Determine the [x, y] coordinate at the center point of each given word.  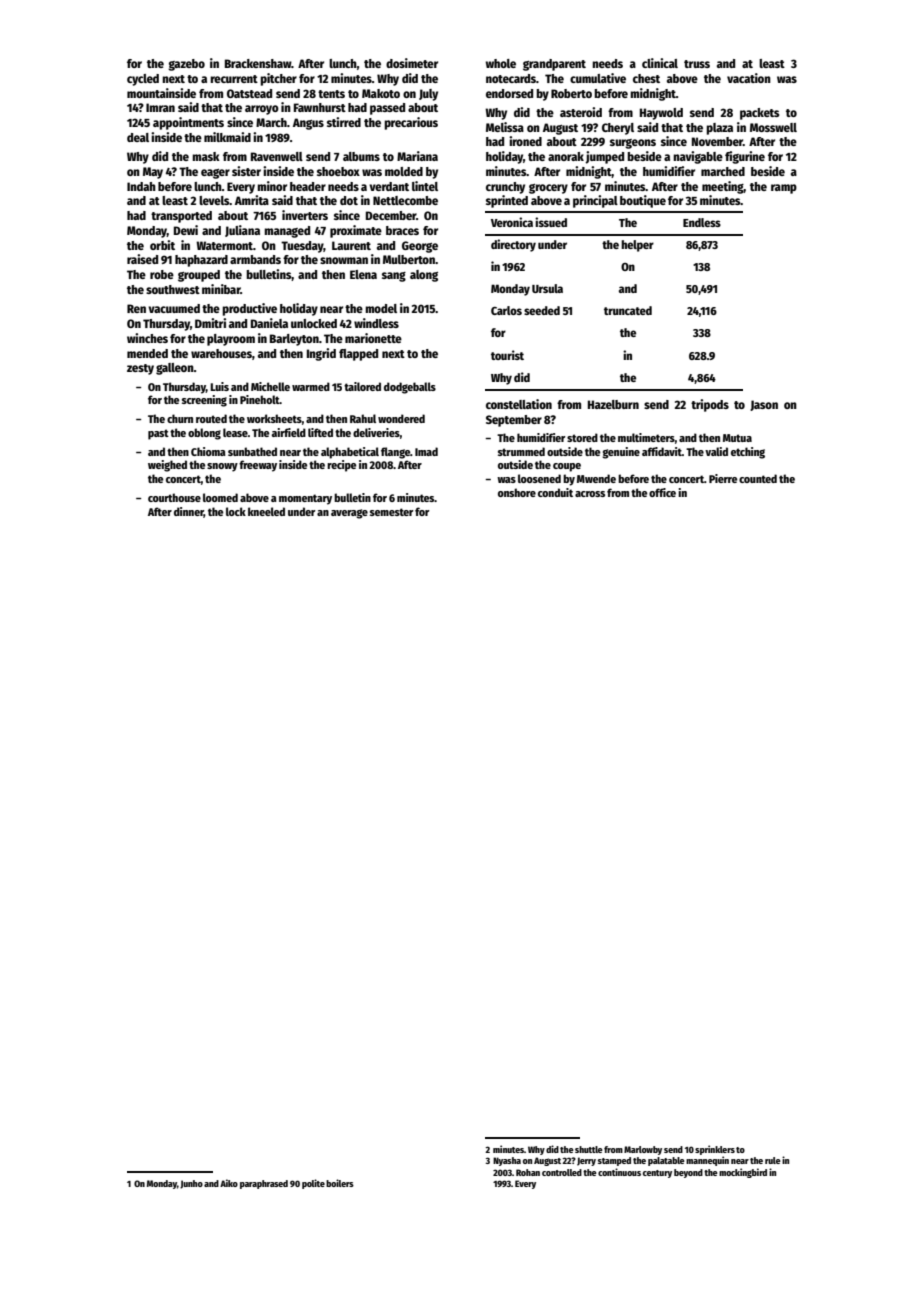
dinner [189, 512]
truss [697, 64]
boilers [340, 1183]
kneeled [266, 511]
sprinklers [715, 1150]
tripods [710, 405]
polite [313, 1184]
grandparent [554, 65]
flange [395, 453]
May [153, 173]
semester [391, 512]
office [662, 492]
